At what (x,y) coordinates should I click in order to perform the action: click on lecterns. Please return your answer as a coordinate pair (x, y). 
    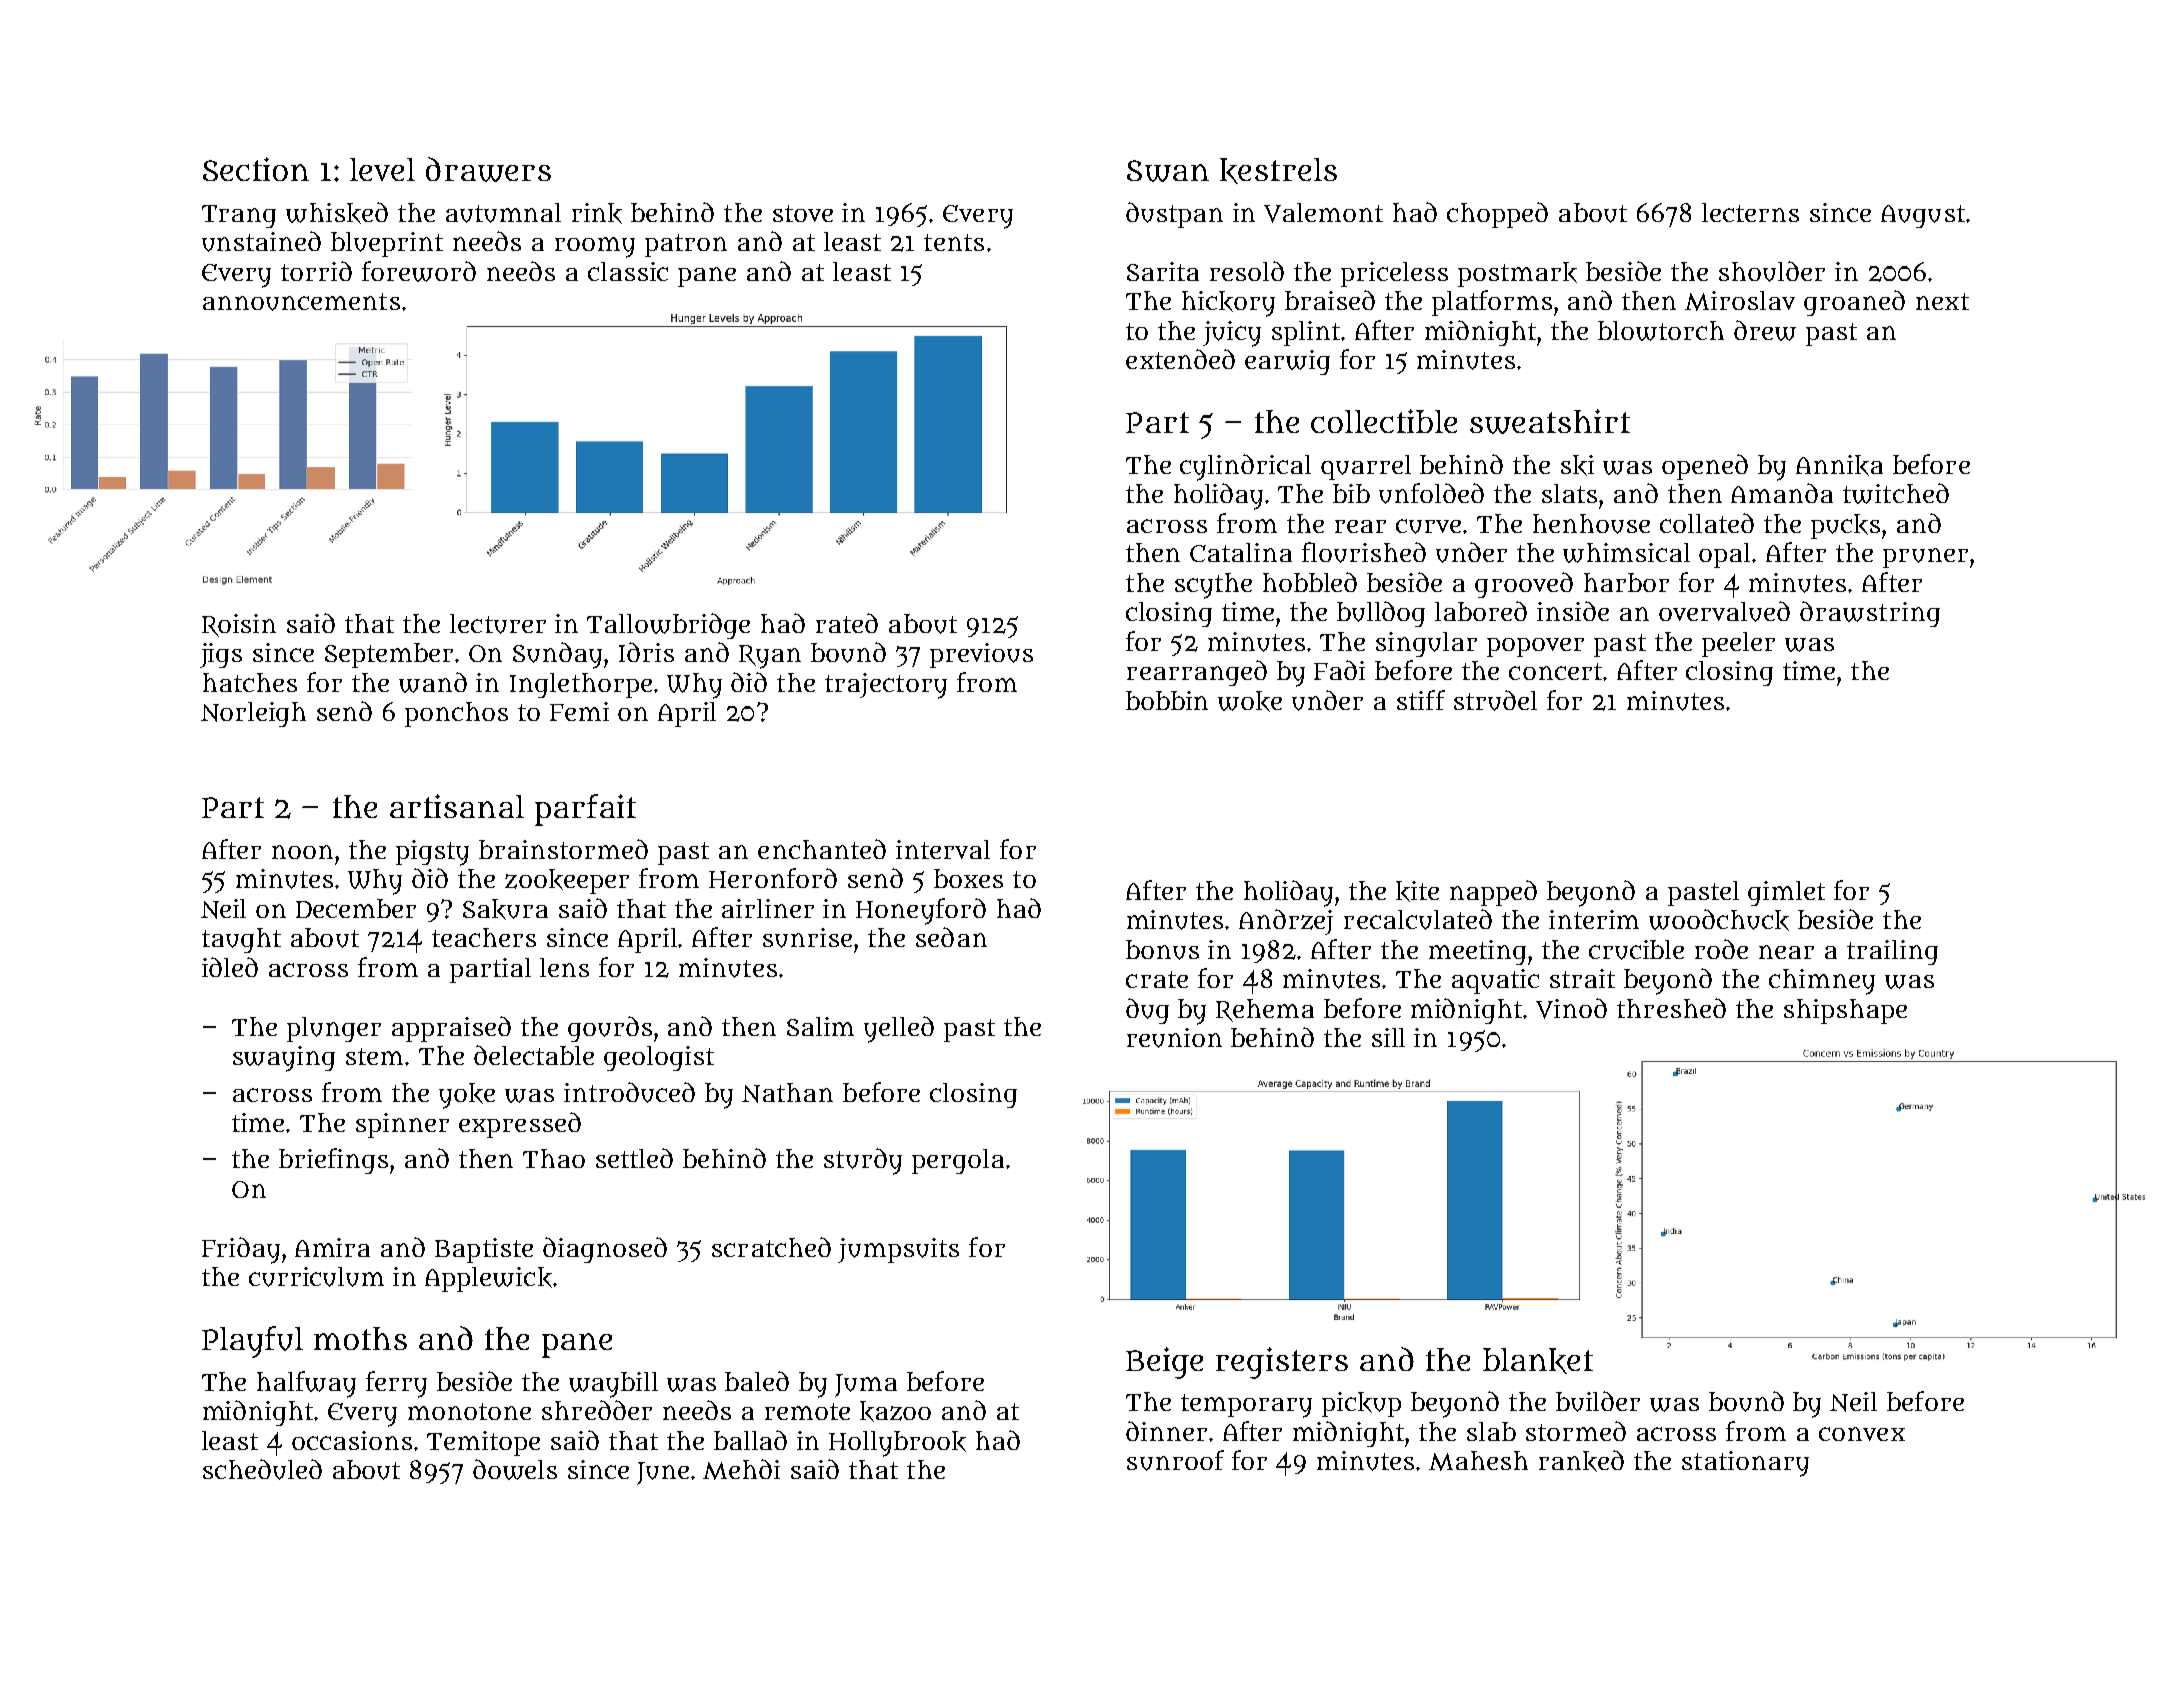
    Looking at the image, I should click on (1750, 212).
